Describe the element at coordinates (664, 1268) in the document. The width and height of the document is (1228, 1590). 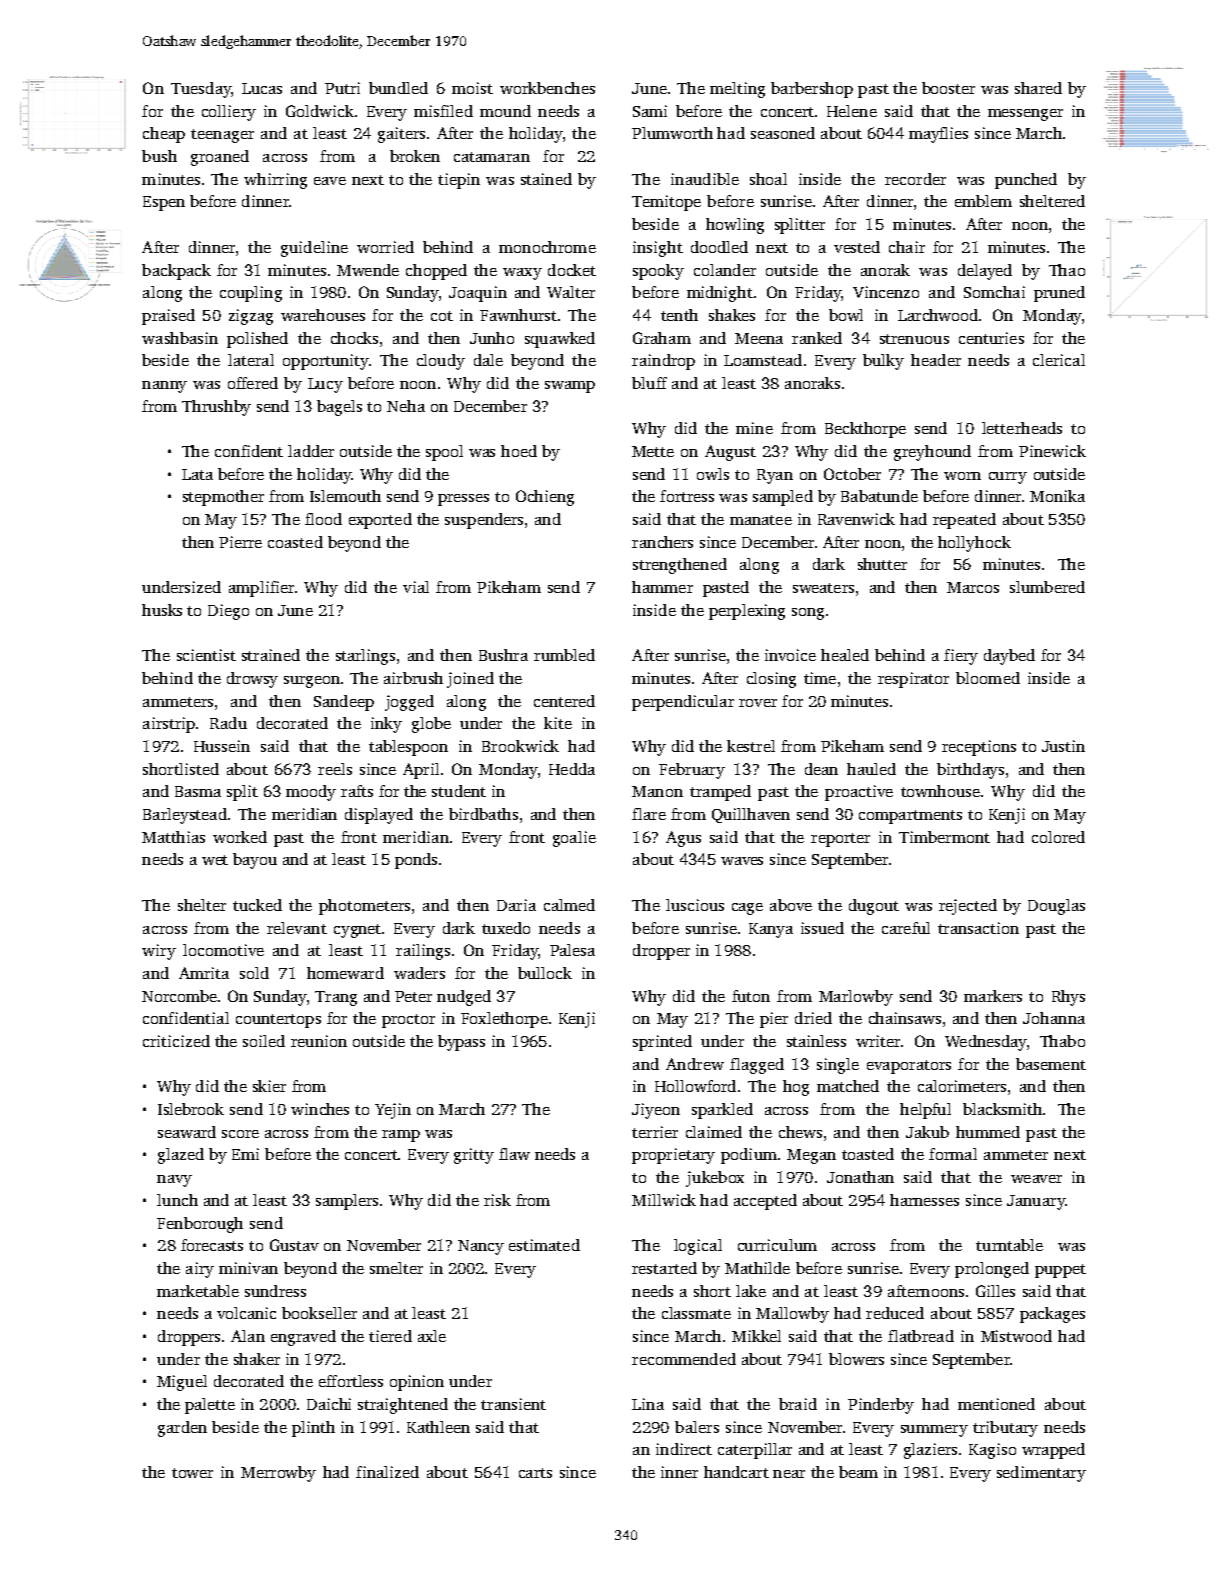
I see `restarted` at that location.
